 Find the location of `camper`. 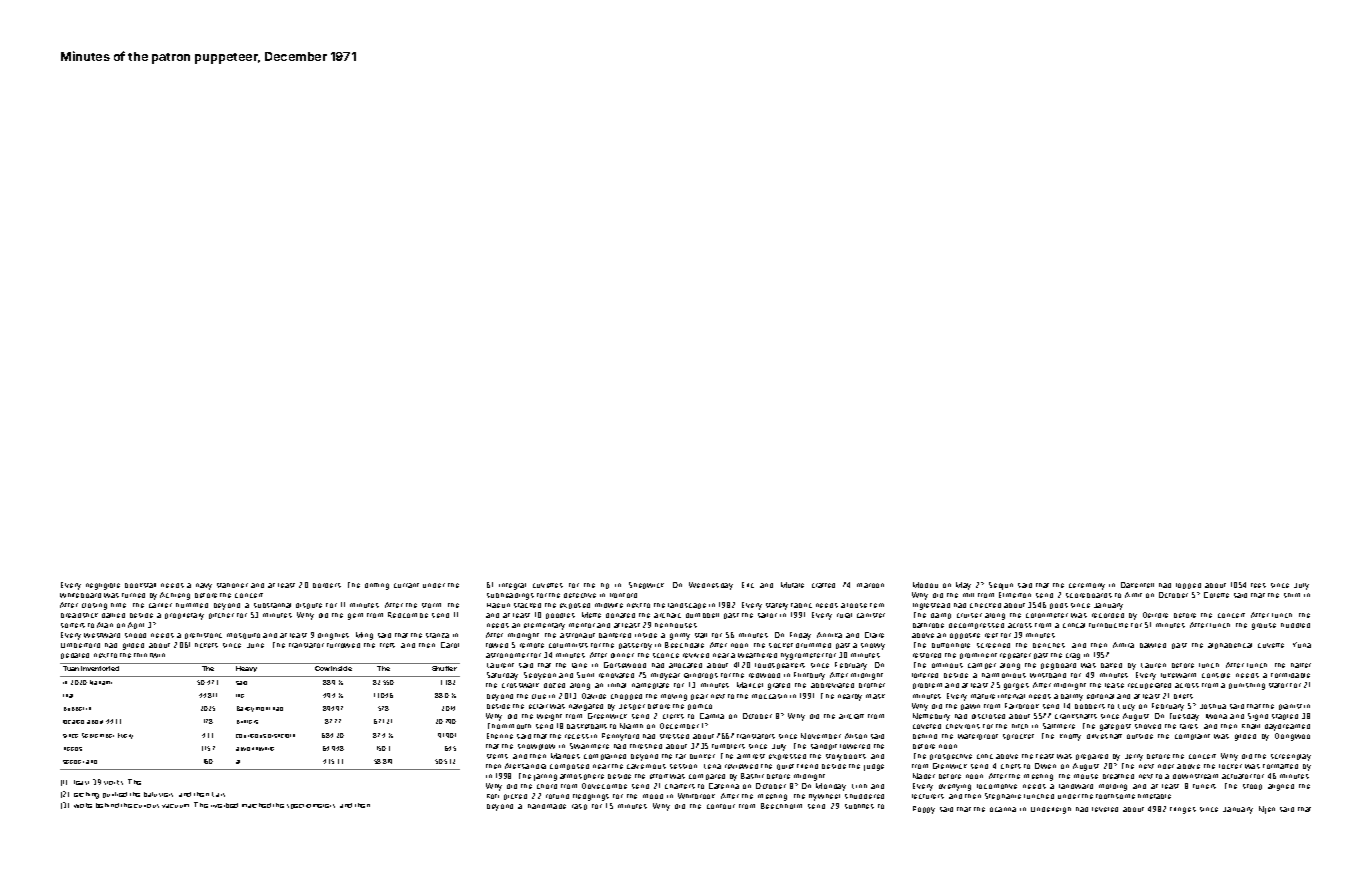

camper is located at coordinates (982, 666).
